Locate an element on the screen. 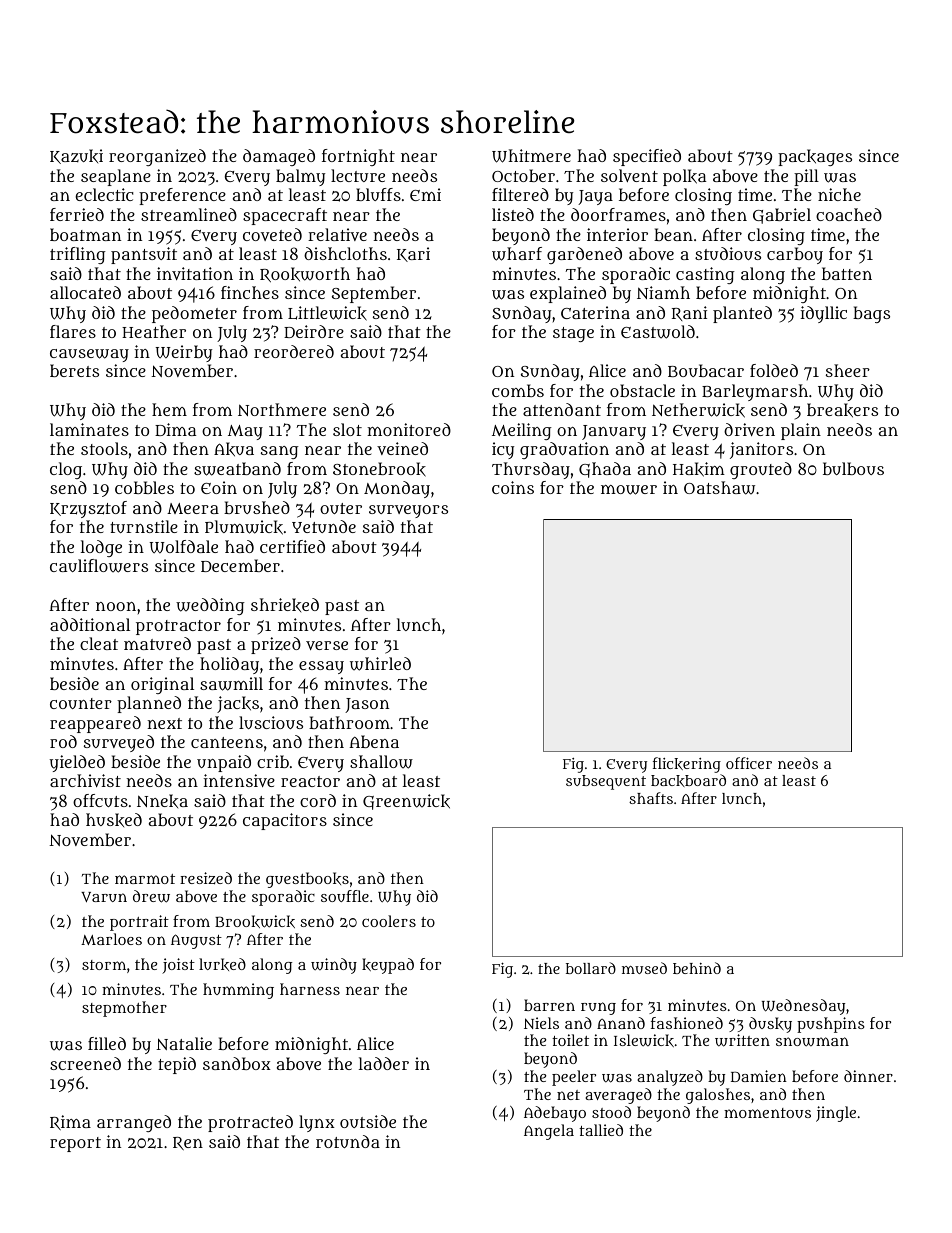 The image size is (952, 1233). report is located at coordinates (75, 1144).
